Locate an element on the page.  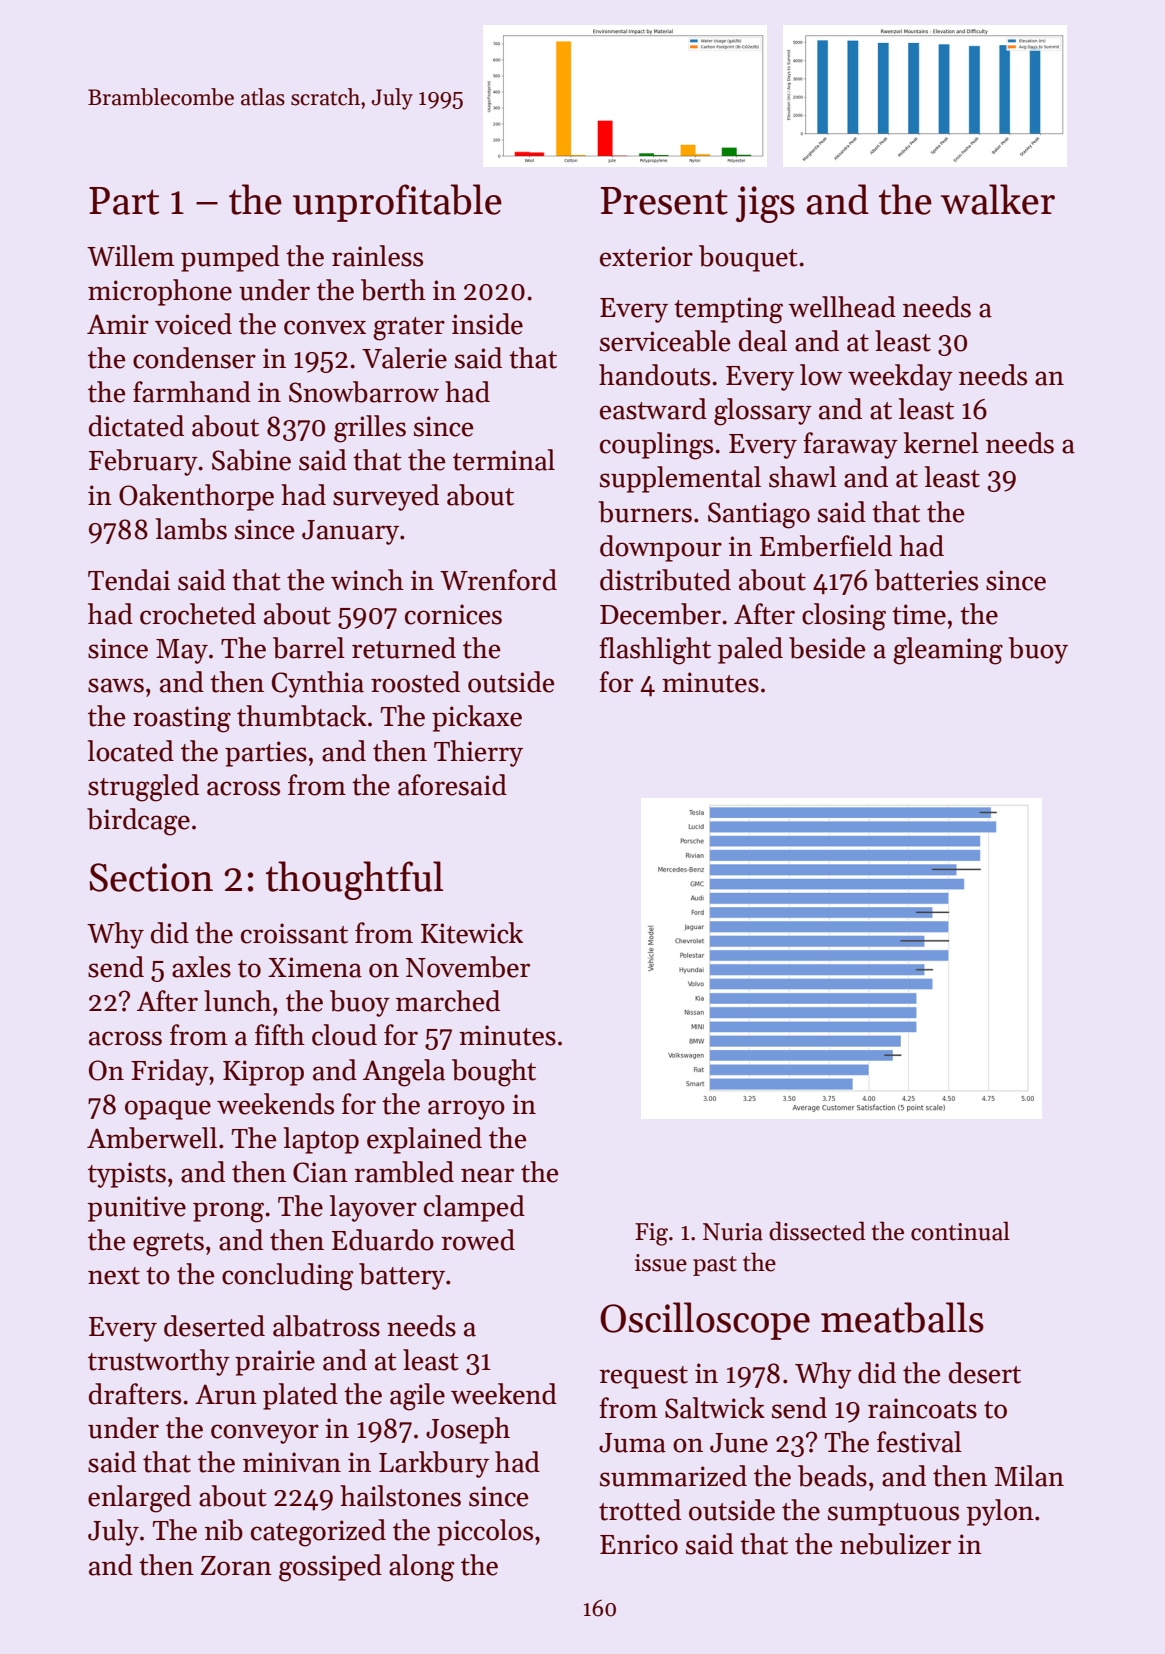
enlarged is located at coordinates (139, 1499).
